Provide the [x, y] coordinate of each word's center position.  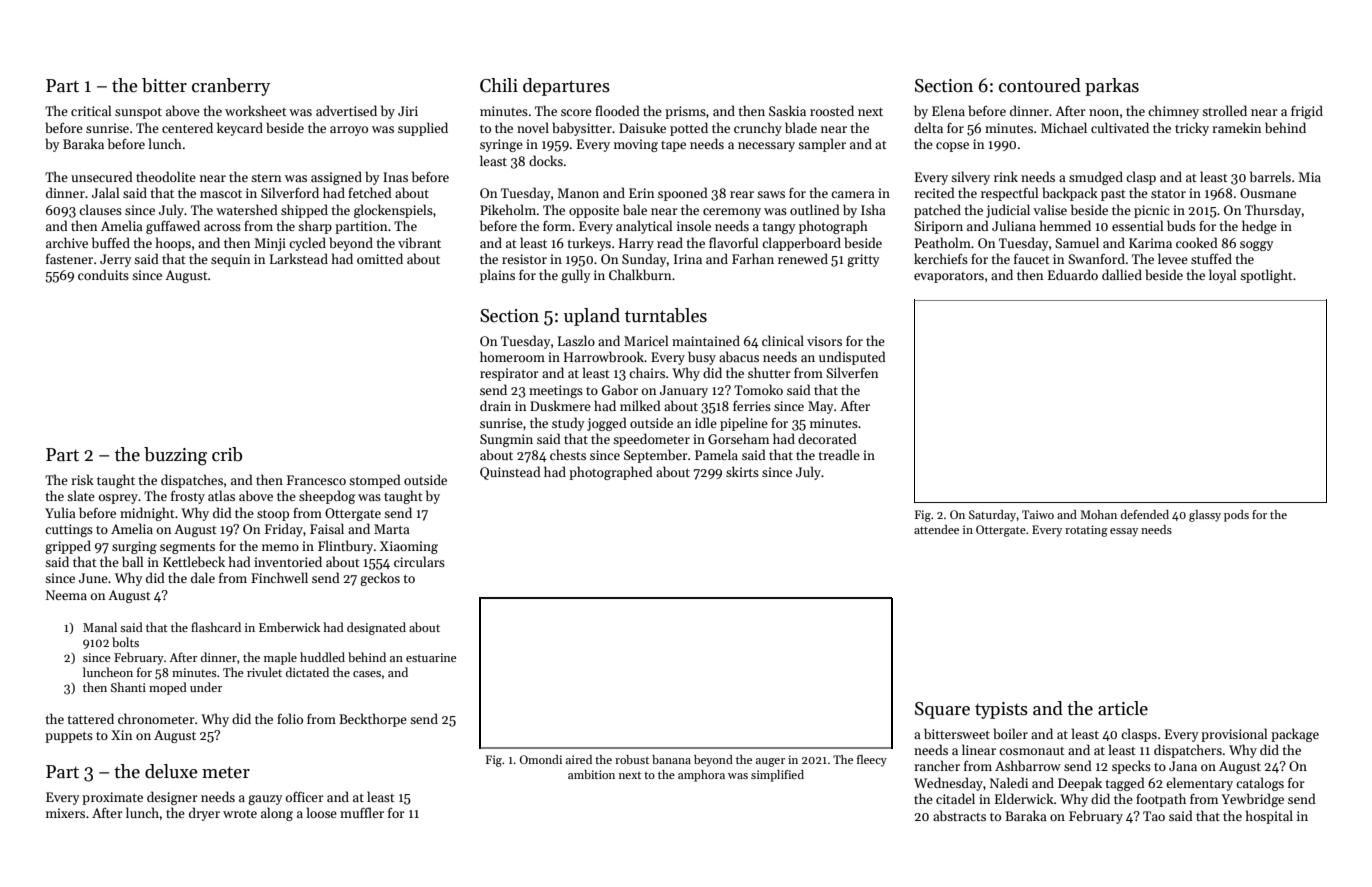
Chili [499, 85]
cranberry [231, 87]
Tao [1154, 816]
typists [1001, 710]
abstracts [959, 815]
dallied [1122, 274]
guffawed [173, 227]
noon [1104, 112]
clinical [783, 340]
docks [546, 160]
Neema [66, 595]
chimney [1173, 112]
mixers [65, 813]
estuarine [431, 657]
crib [227, 454]
